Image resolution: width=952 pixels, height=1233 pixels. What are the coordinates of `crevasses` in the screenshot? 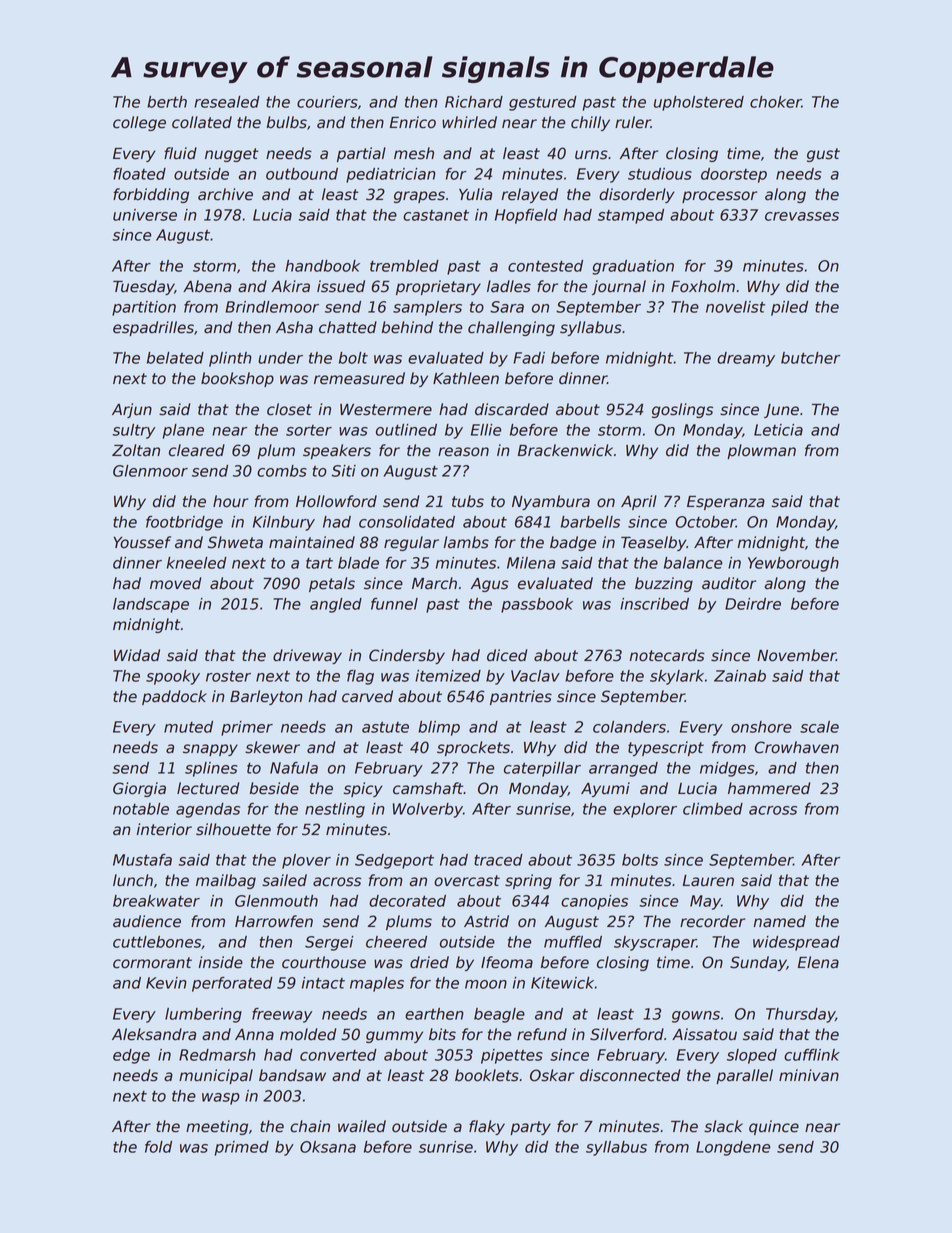 It's located at (802, 216).
